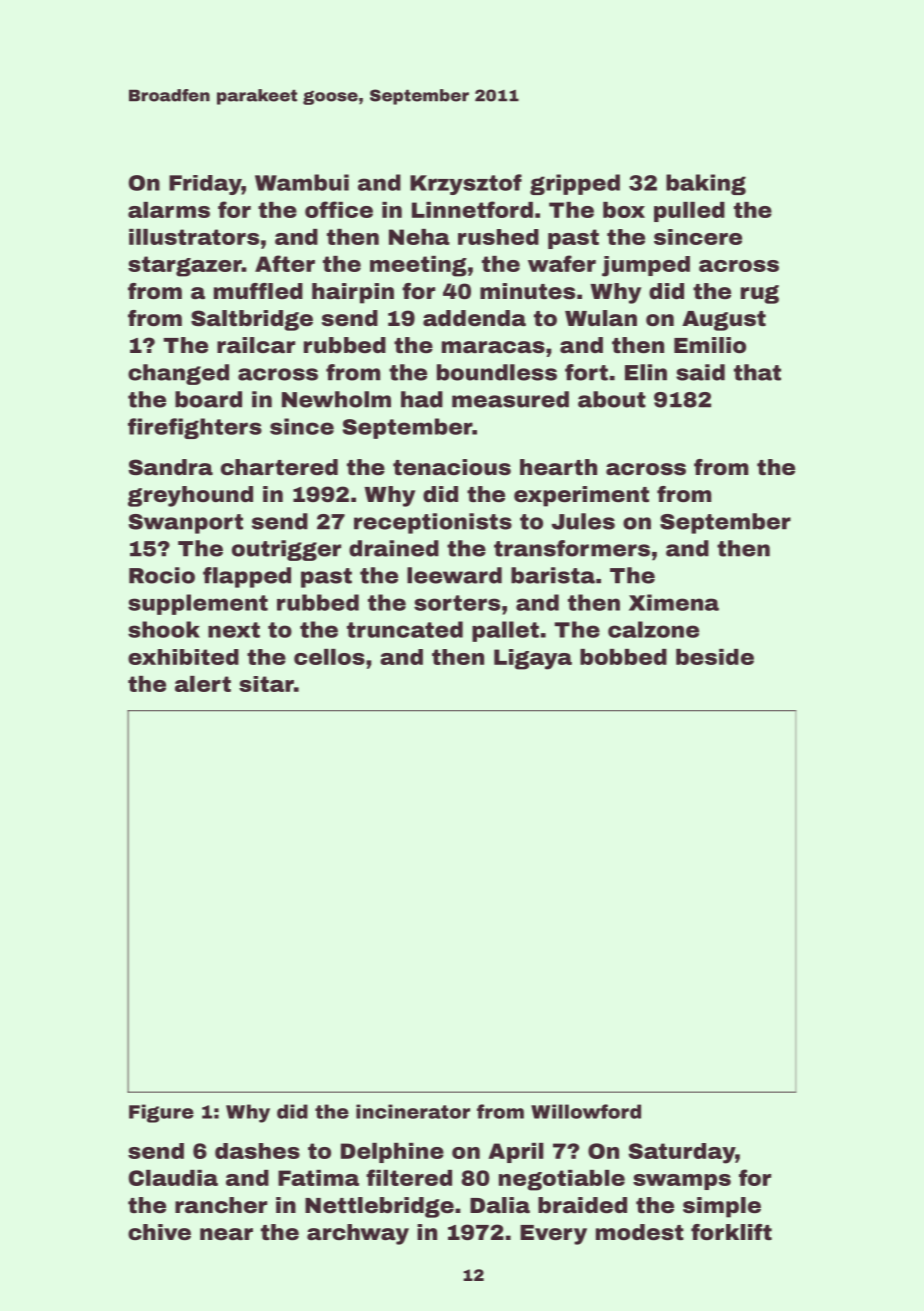 Image resolution: width=924 pixels, height=1311 pixels. Describe the element at coordinates (394, 548) in the screenshot. I see `drained` at that location.
